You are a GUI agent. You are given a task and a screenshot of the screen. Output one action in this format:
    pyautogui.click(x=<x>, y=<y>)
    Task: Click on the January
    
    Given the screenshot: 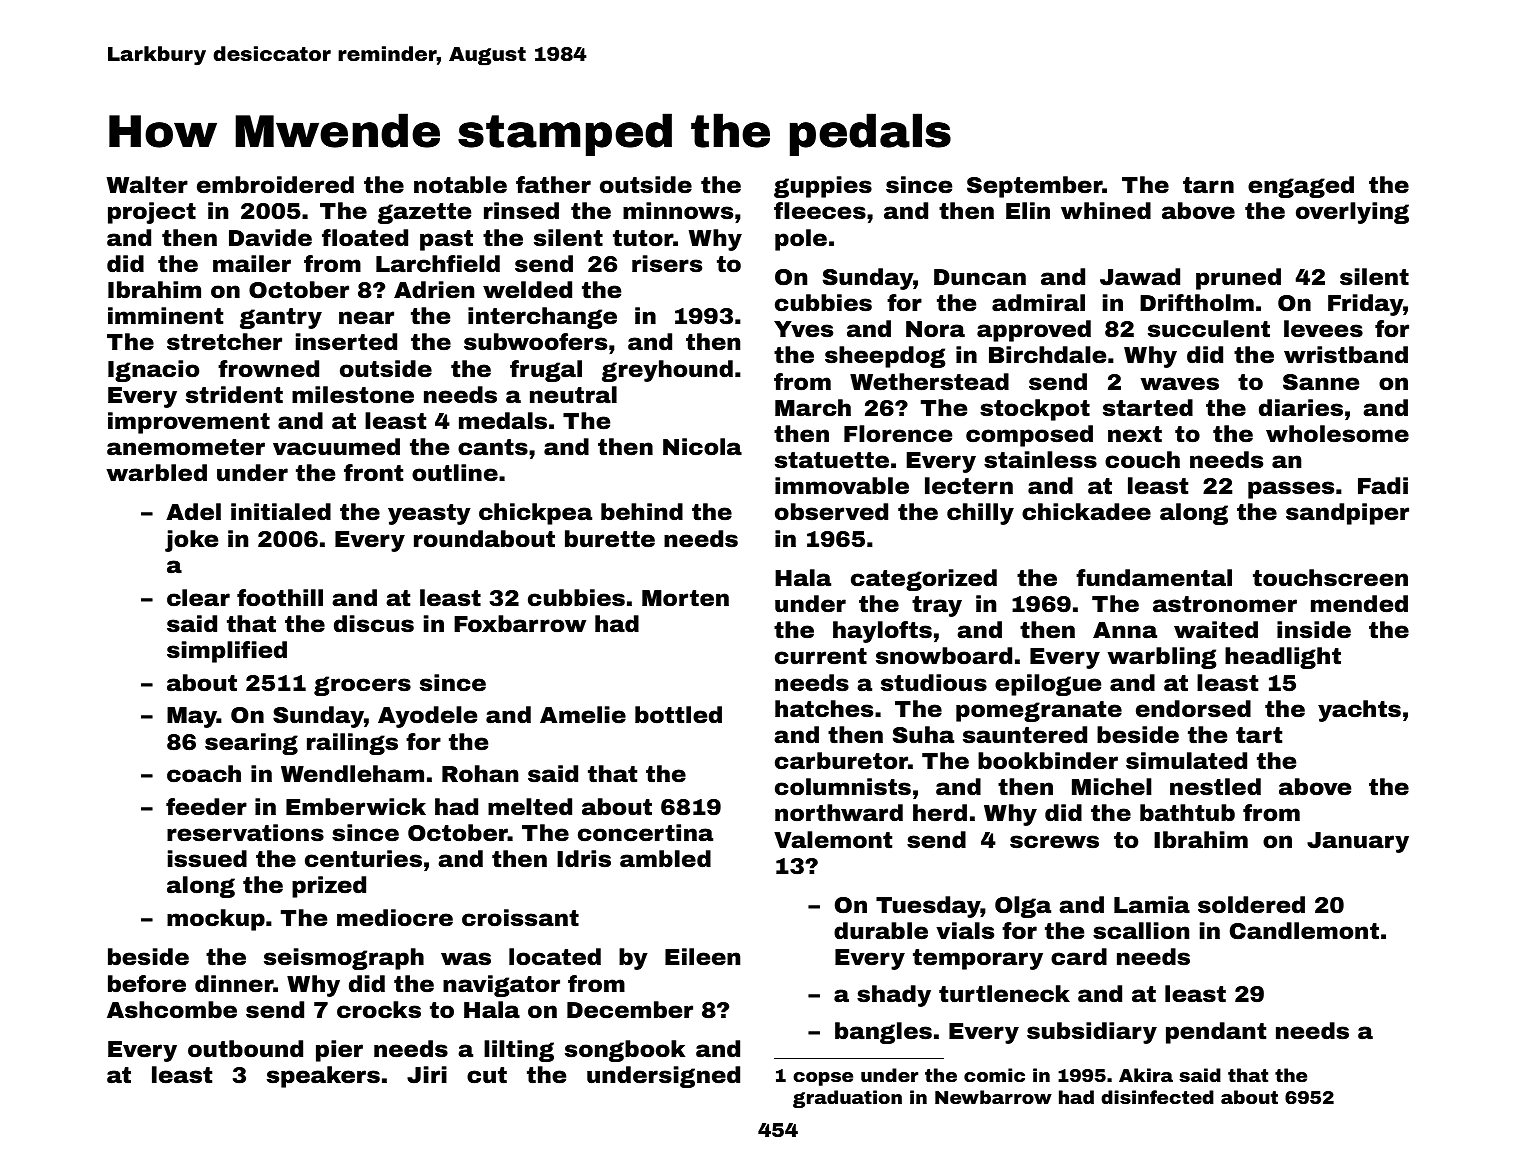 What is the action you would take?
    pyautogui.click(x=1358, y=842)
